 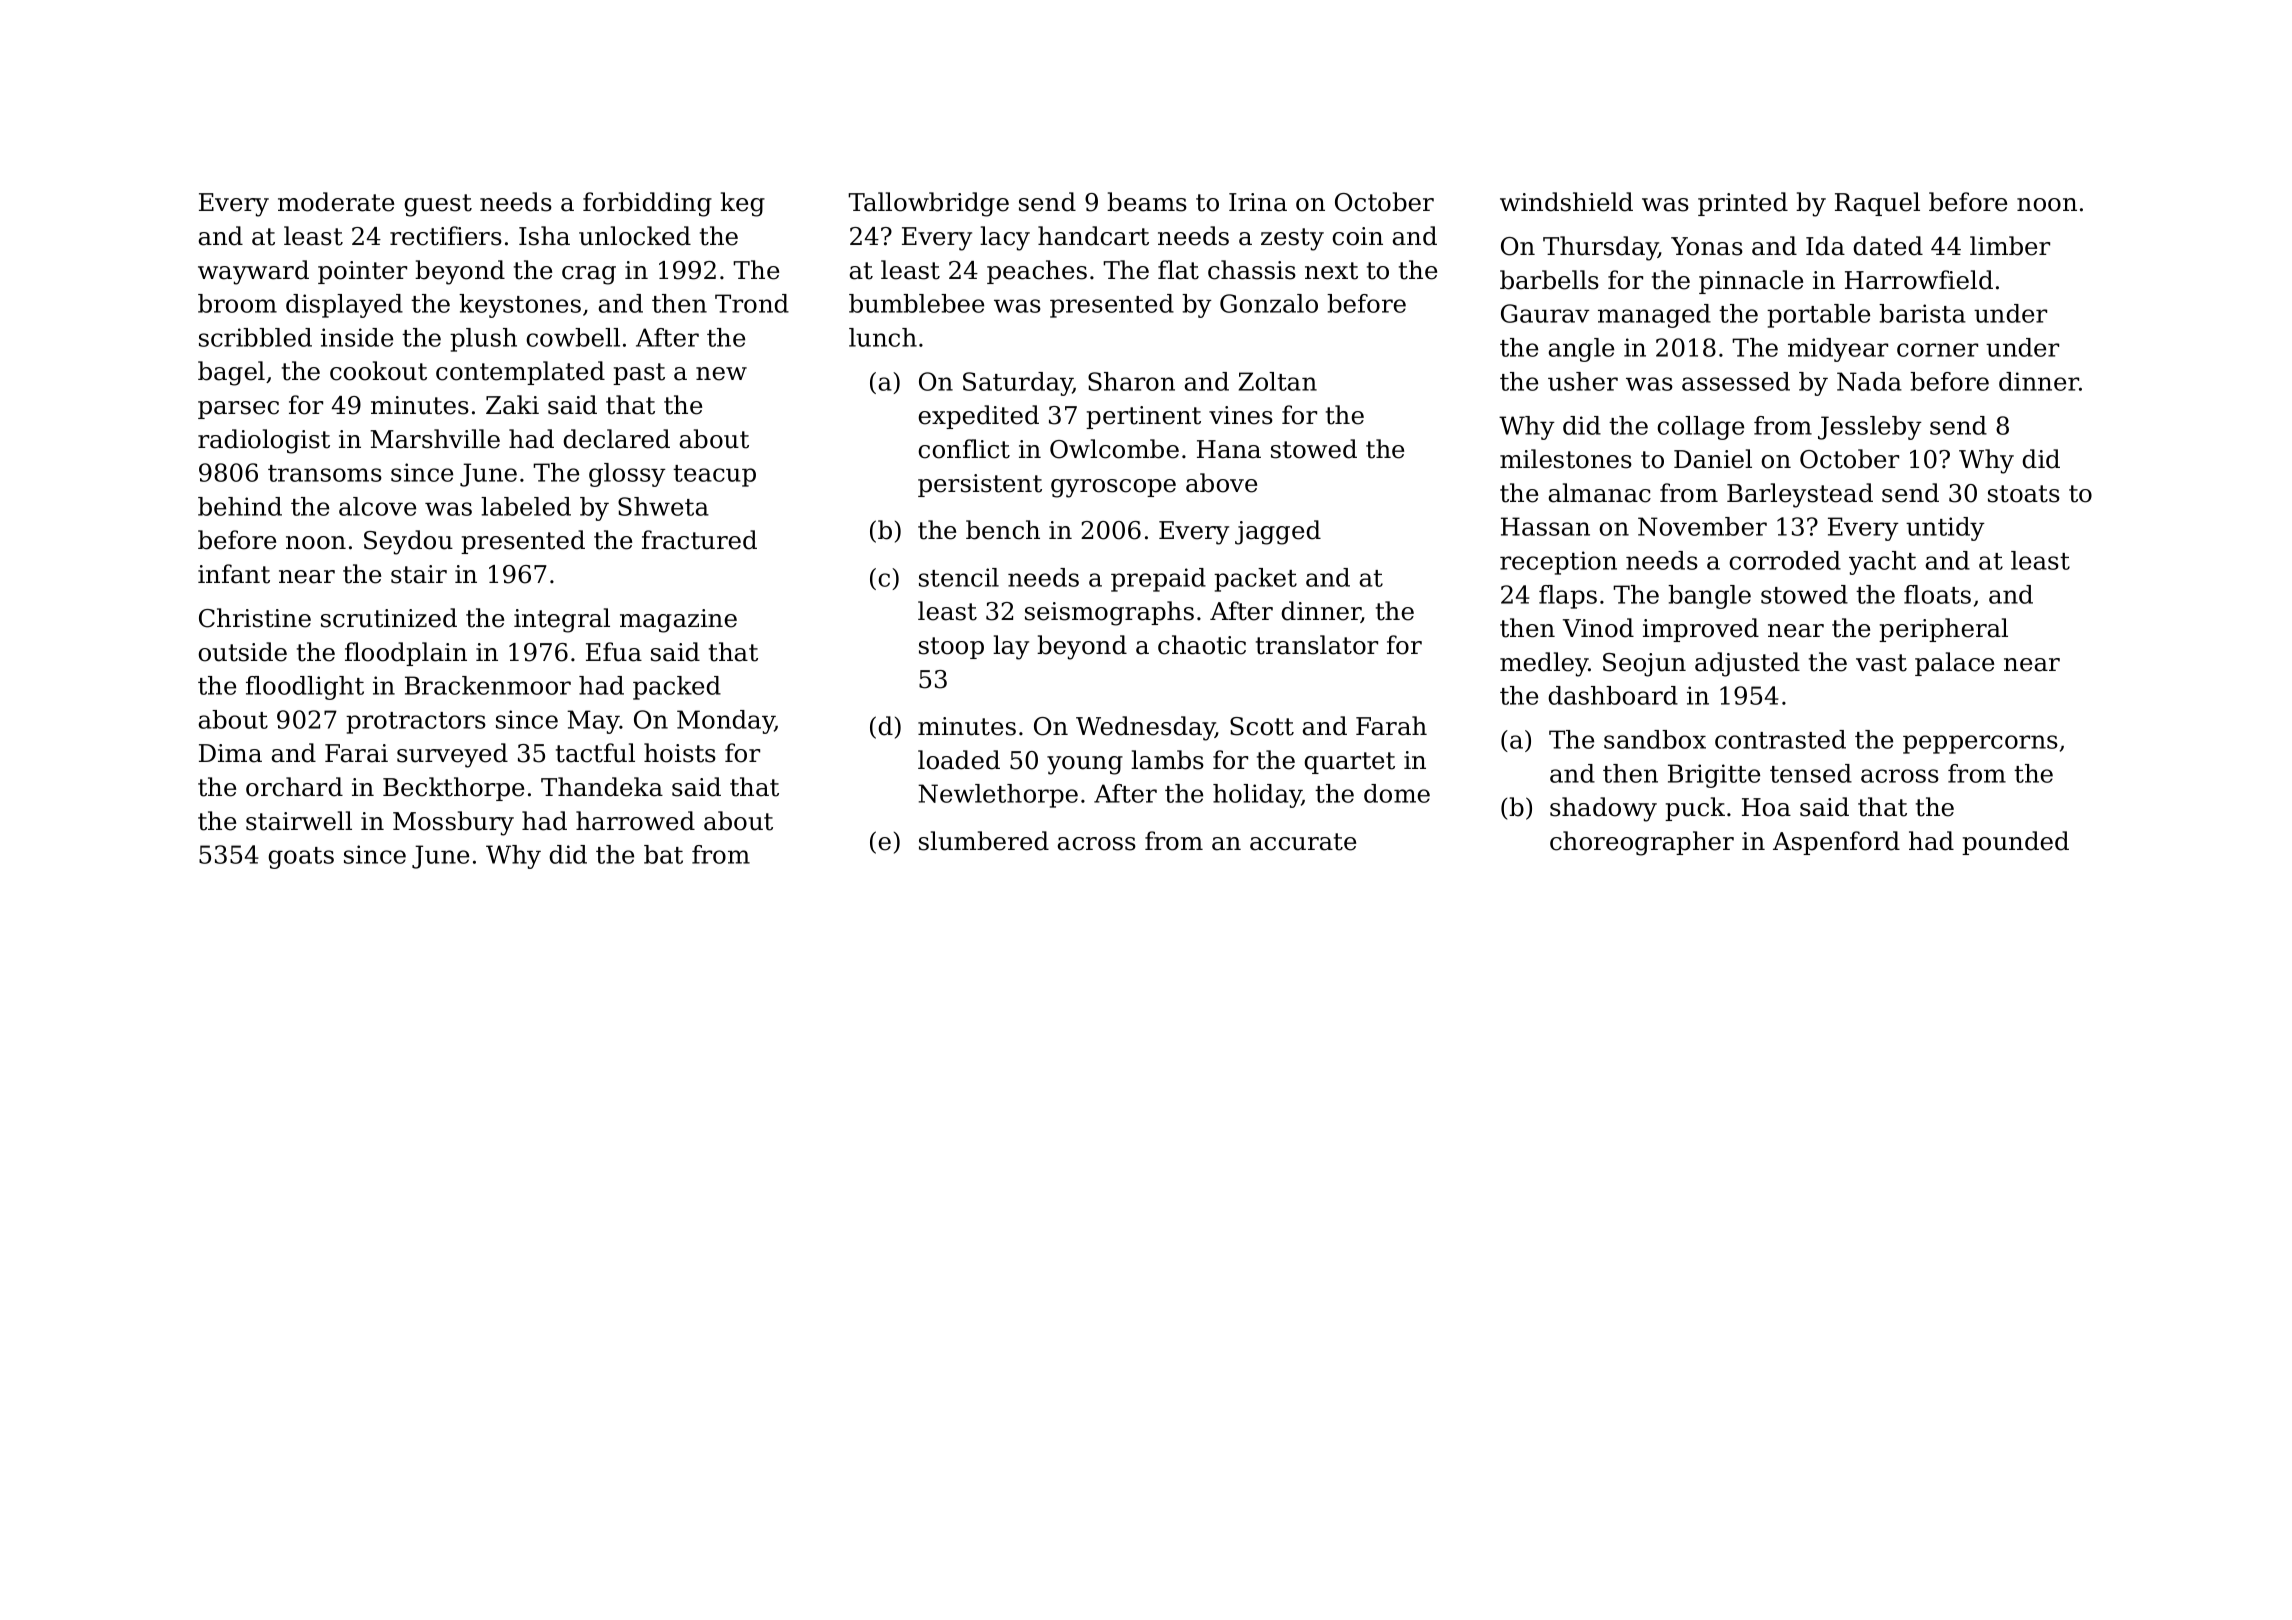 What do you see at coordinates (1870, 428) in the screenshot?
I see `Jessleby` at bounding box center [1870, 428].
